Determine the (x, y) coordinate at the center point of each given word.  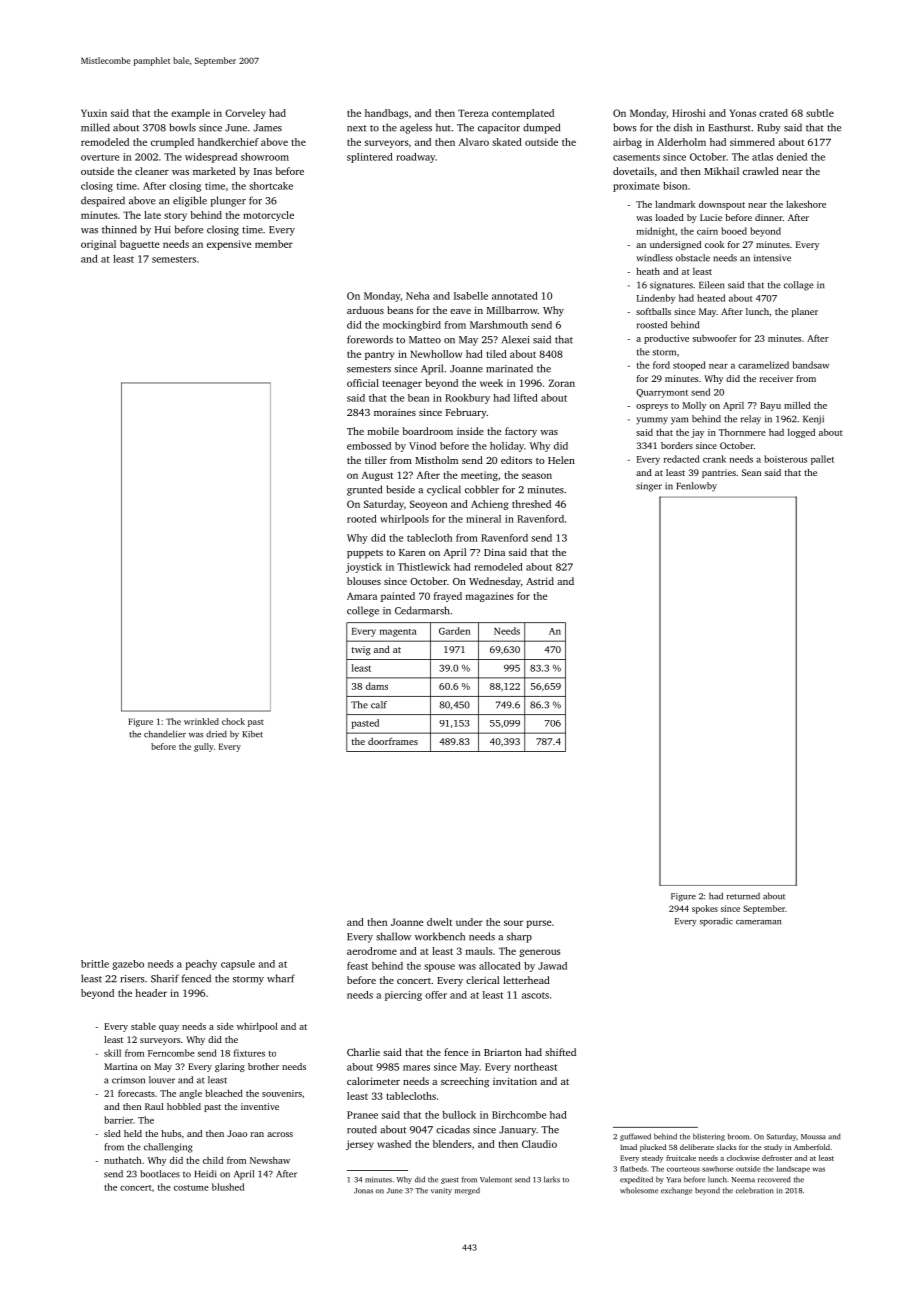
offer (436, 995)
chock (233, 721)
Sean (751, 472)
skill (112, 1053)
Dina (494, 552)
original (98, 245)
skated (507, 142)
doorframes (393, 741)
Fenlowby (697, 486)
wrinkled (201, 721)
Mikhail (721, 171)
